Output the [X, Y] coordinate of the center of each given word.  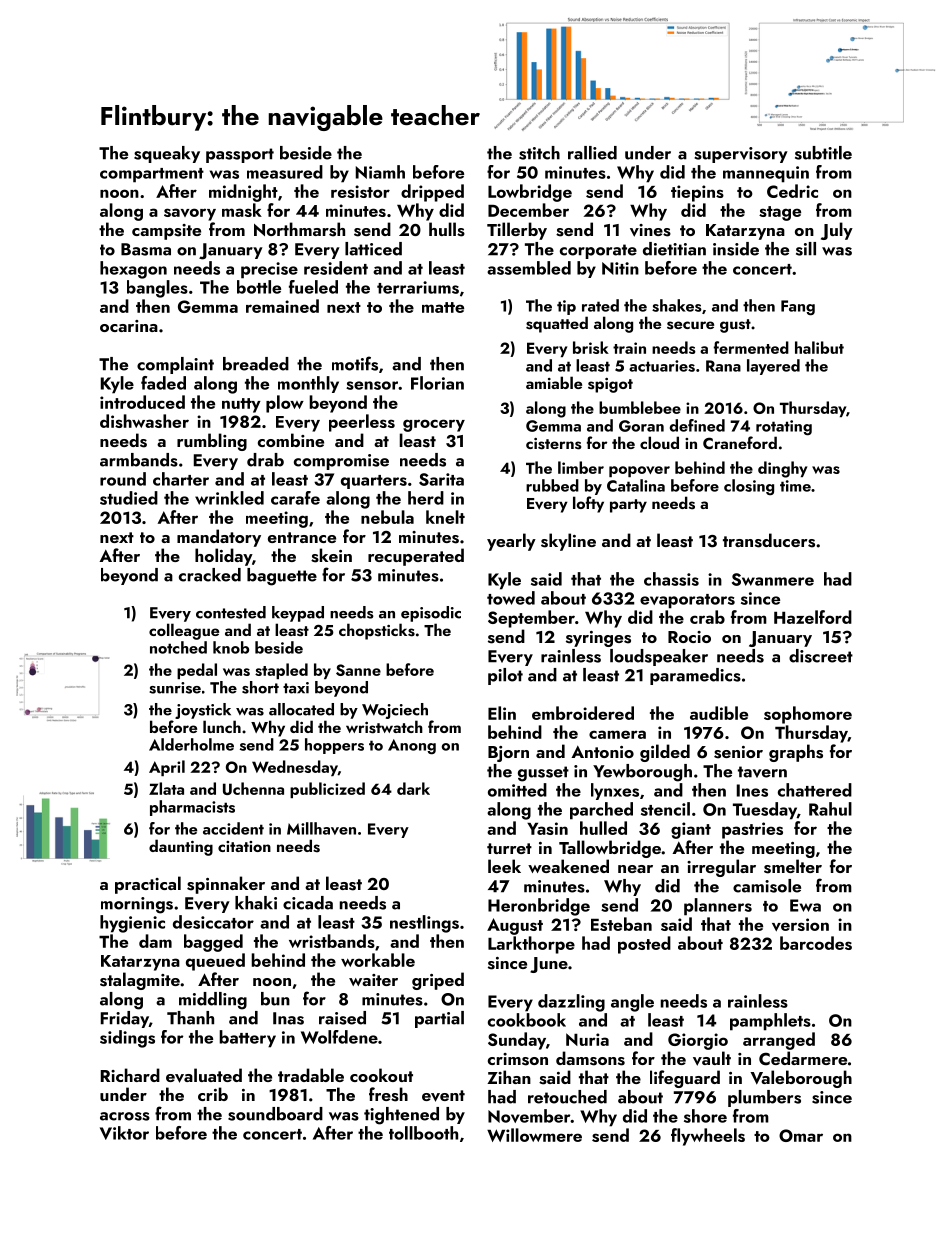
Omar [801, 1135]
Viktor [124, 1133]
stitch [539, 153]
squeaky [167, 154]
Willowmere [534, 1135]
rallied [592, 153]
